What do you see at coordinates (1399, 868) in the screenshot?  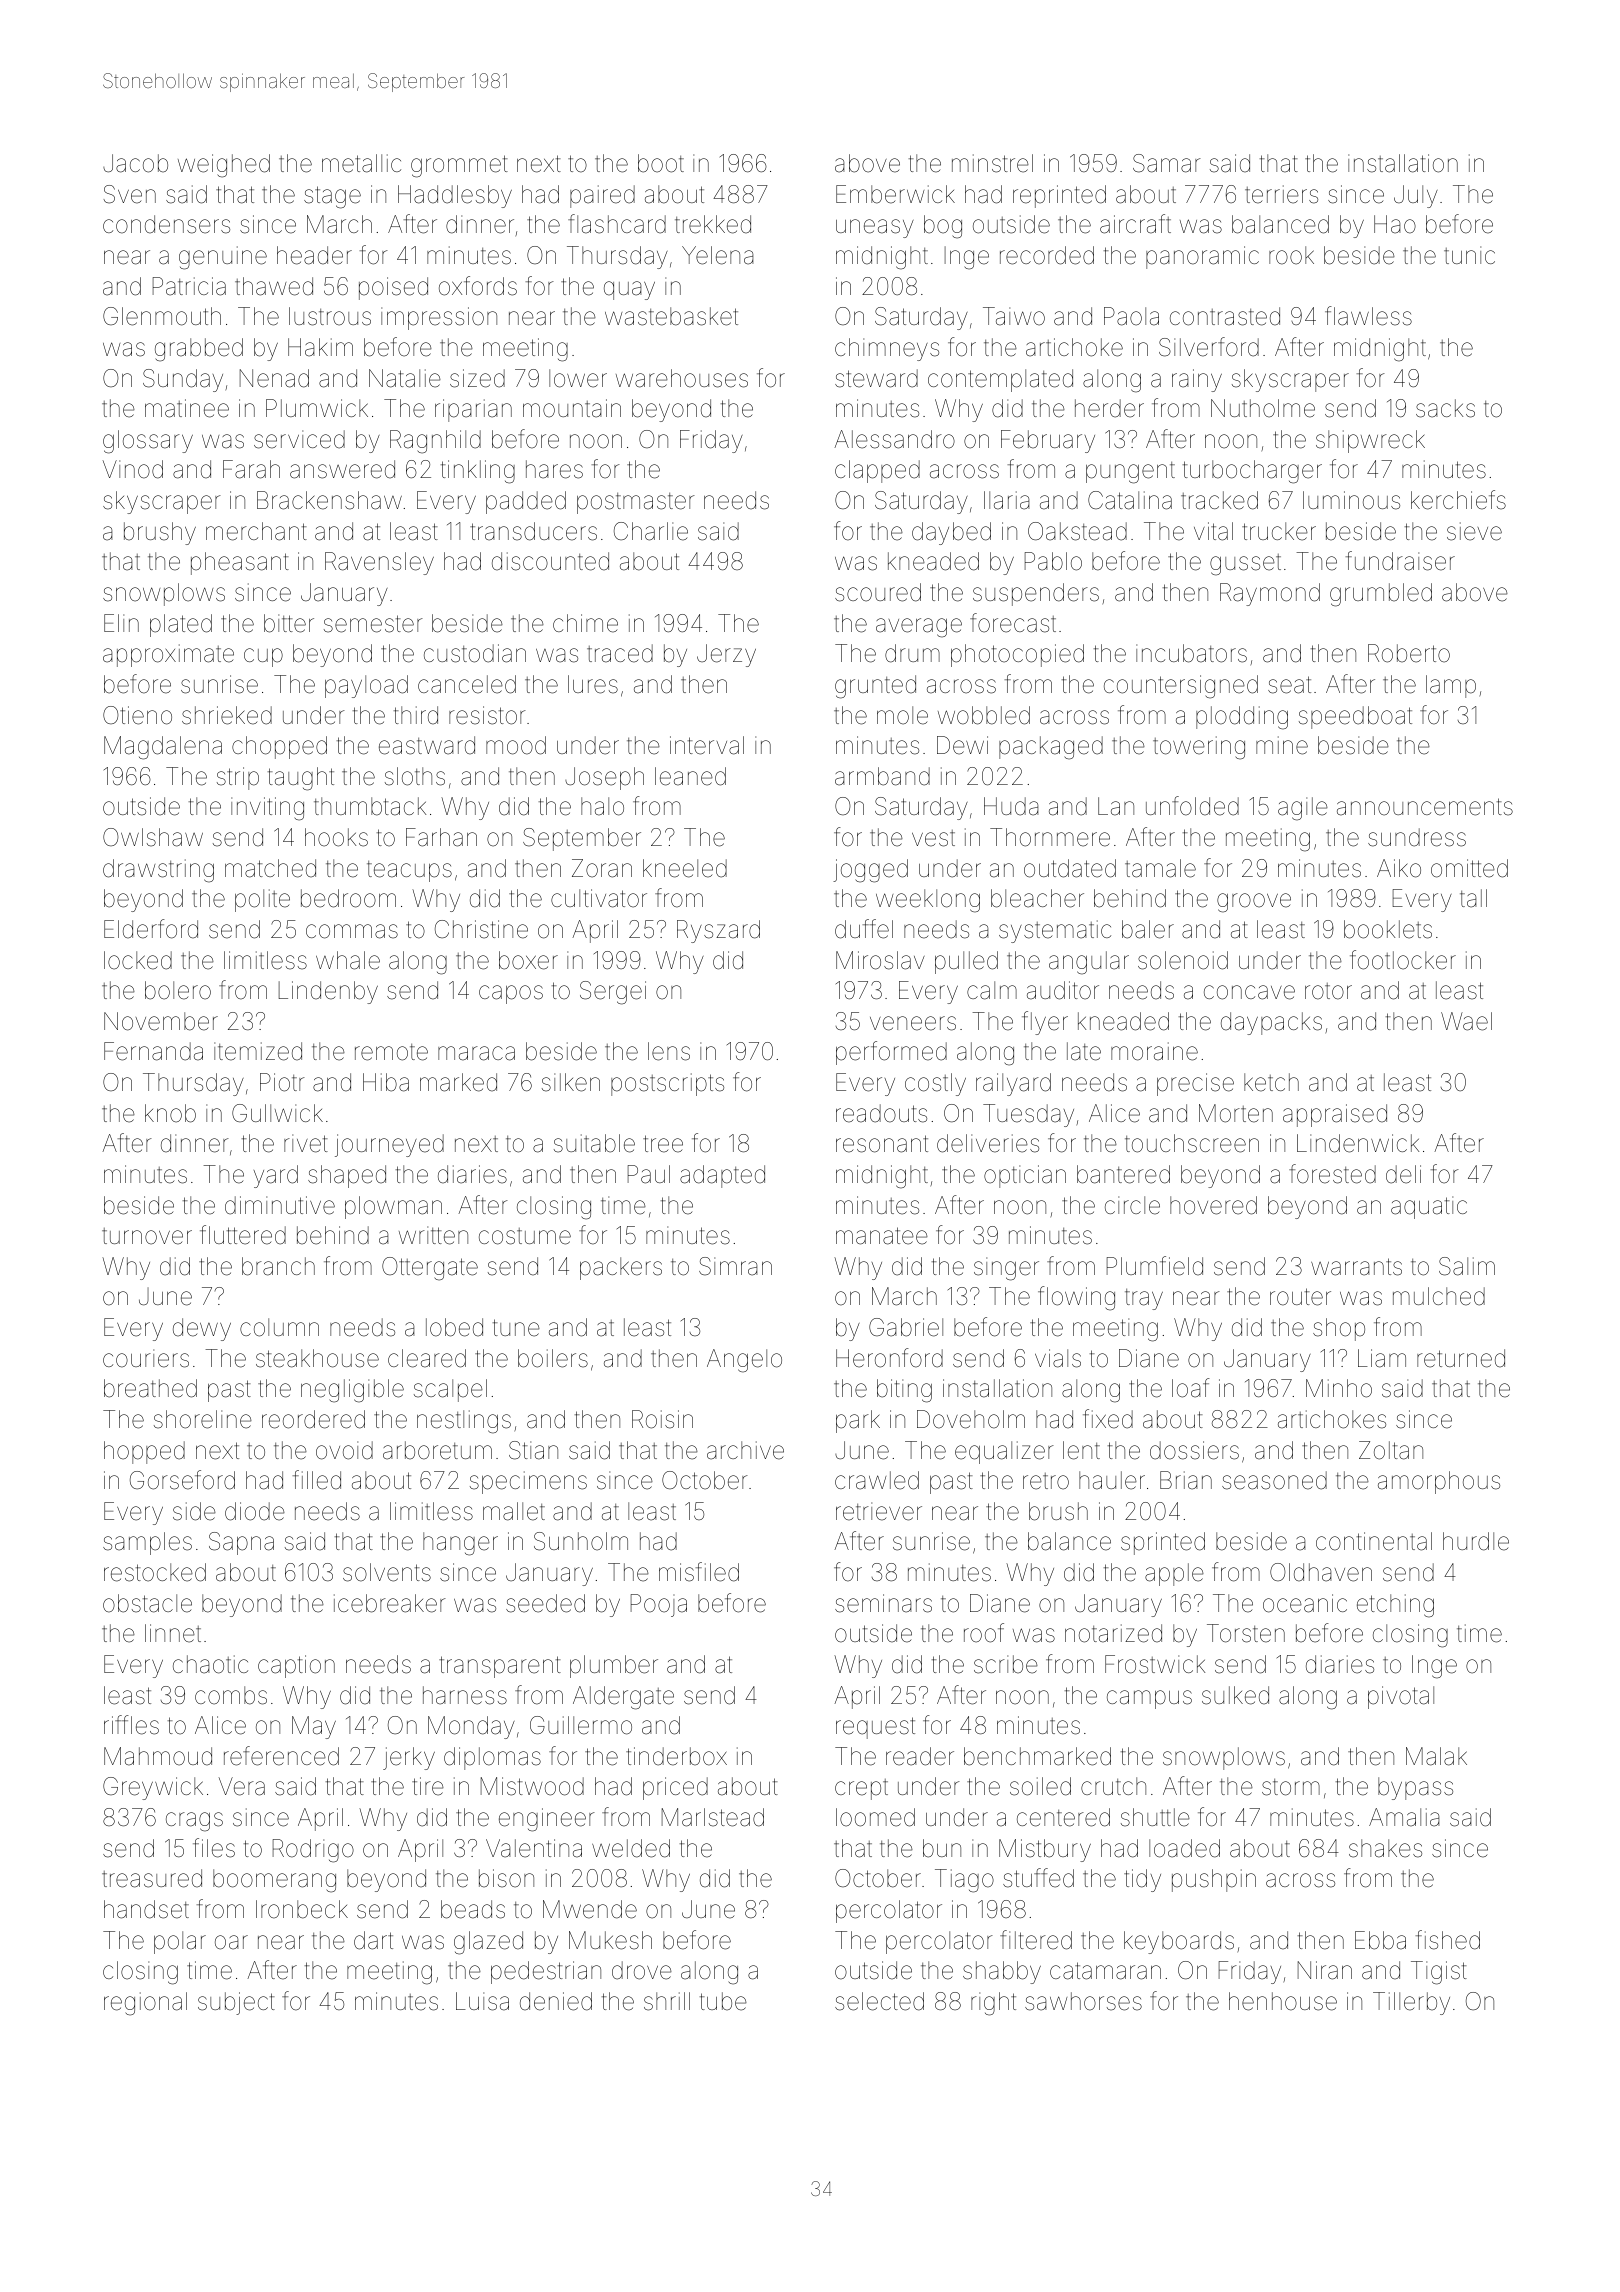 I see `Aiko` at bounding box center [1399, 868].
